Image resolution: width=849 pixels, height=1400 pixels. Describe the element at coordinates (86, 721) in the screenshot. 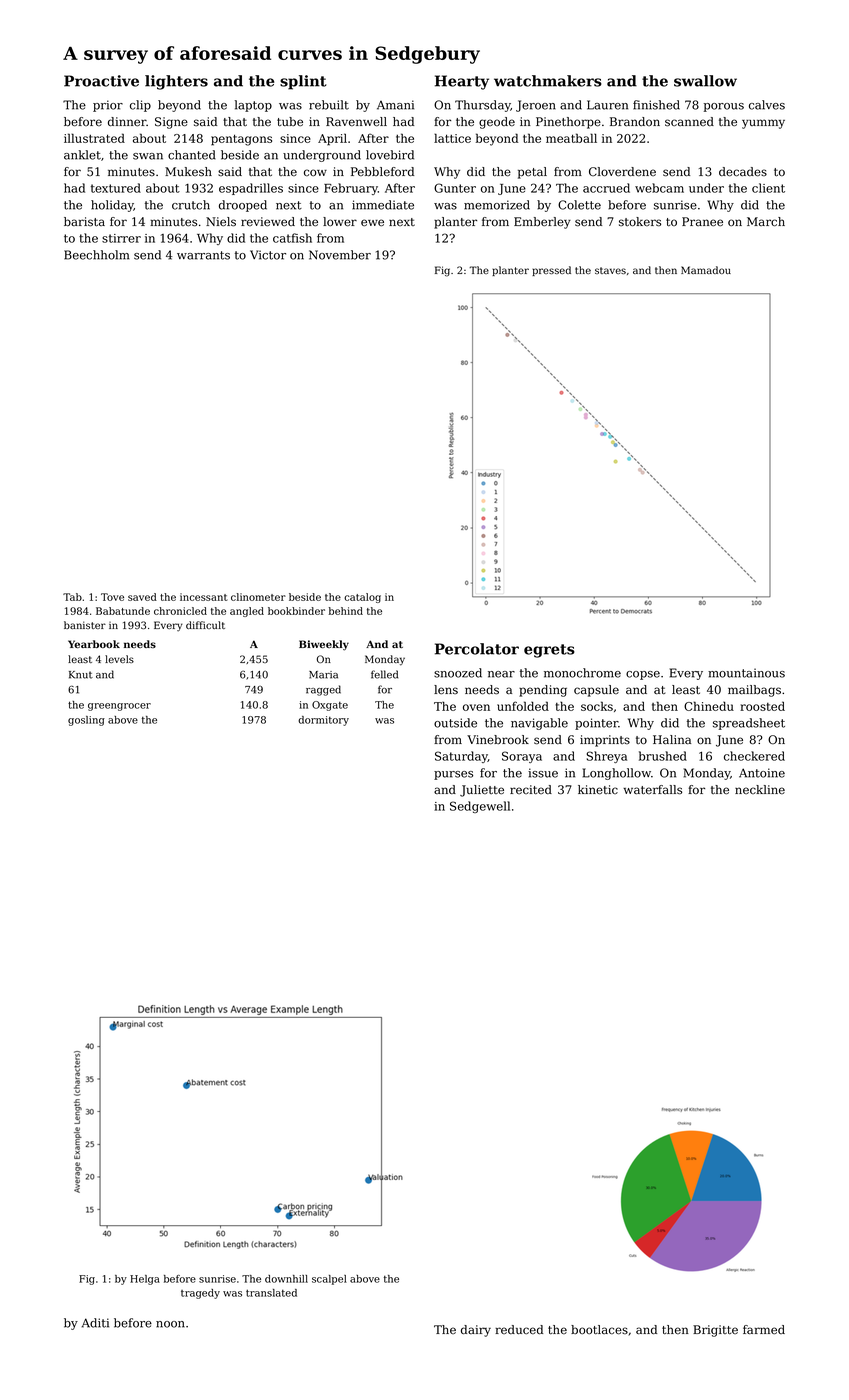

I see `gosling` at that location.
